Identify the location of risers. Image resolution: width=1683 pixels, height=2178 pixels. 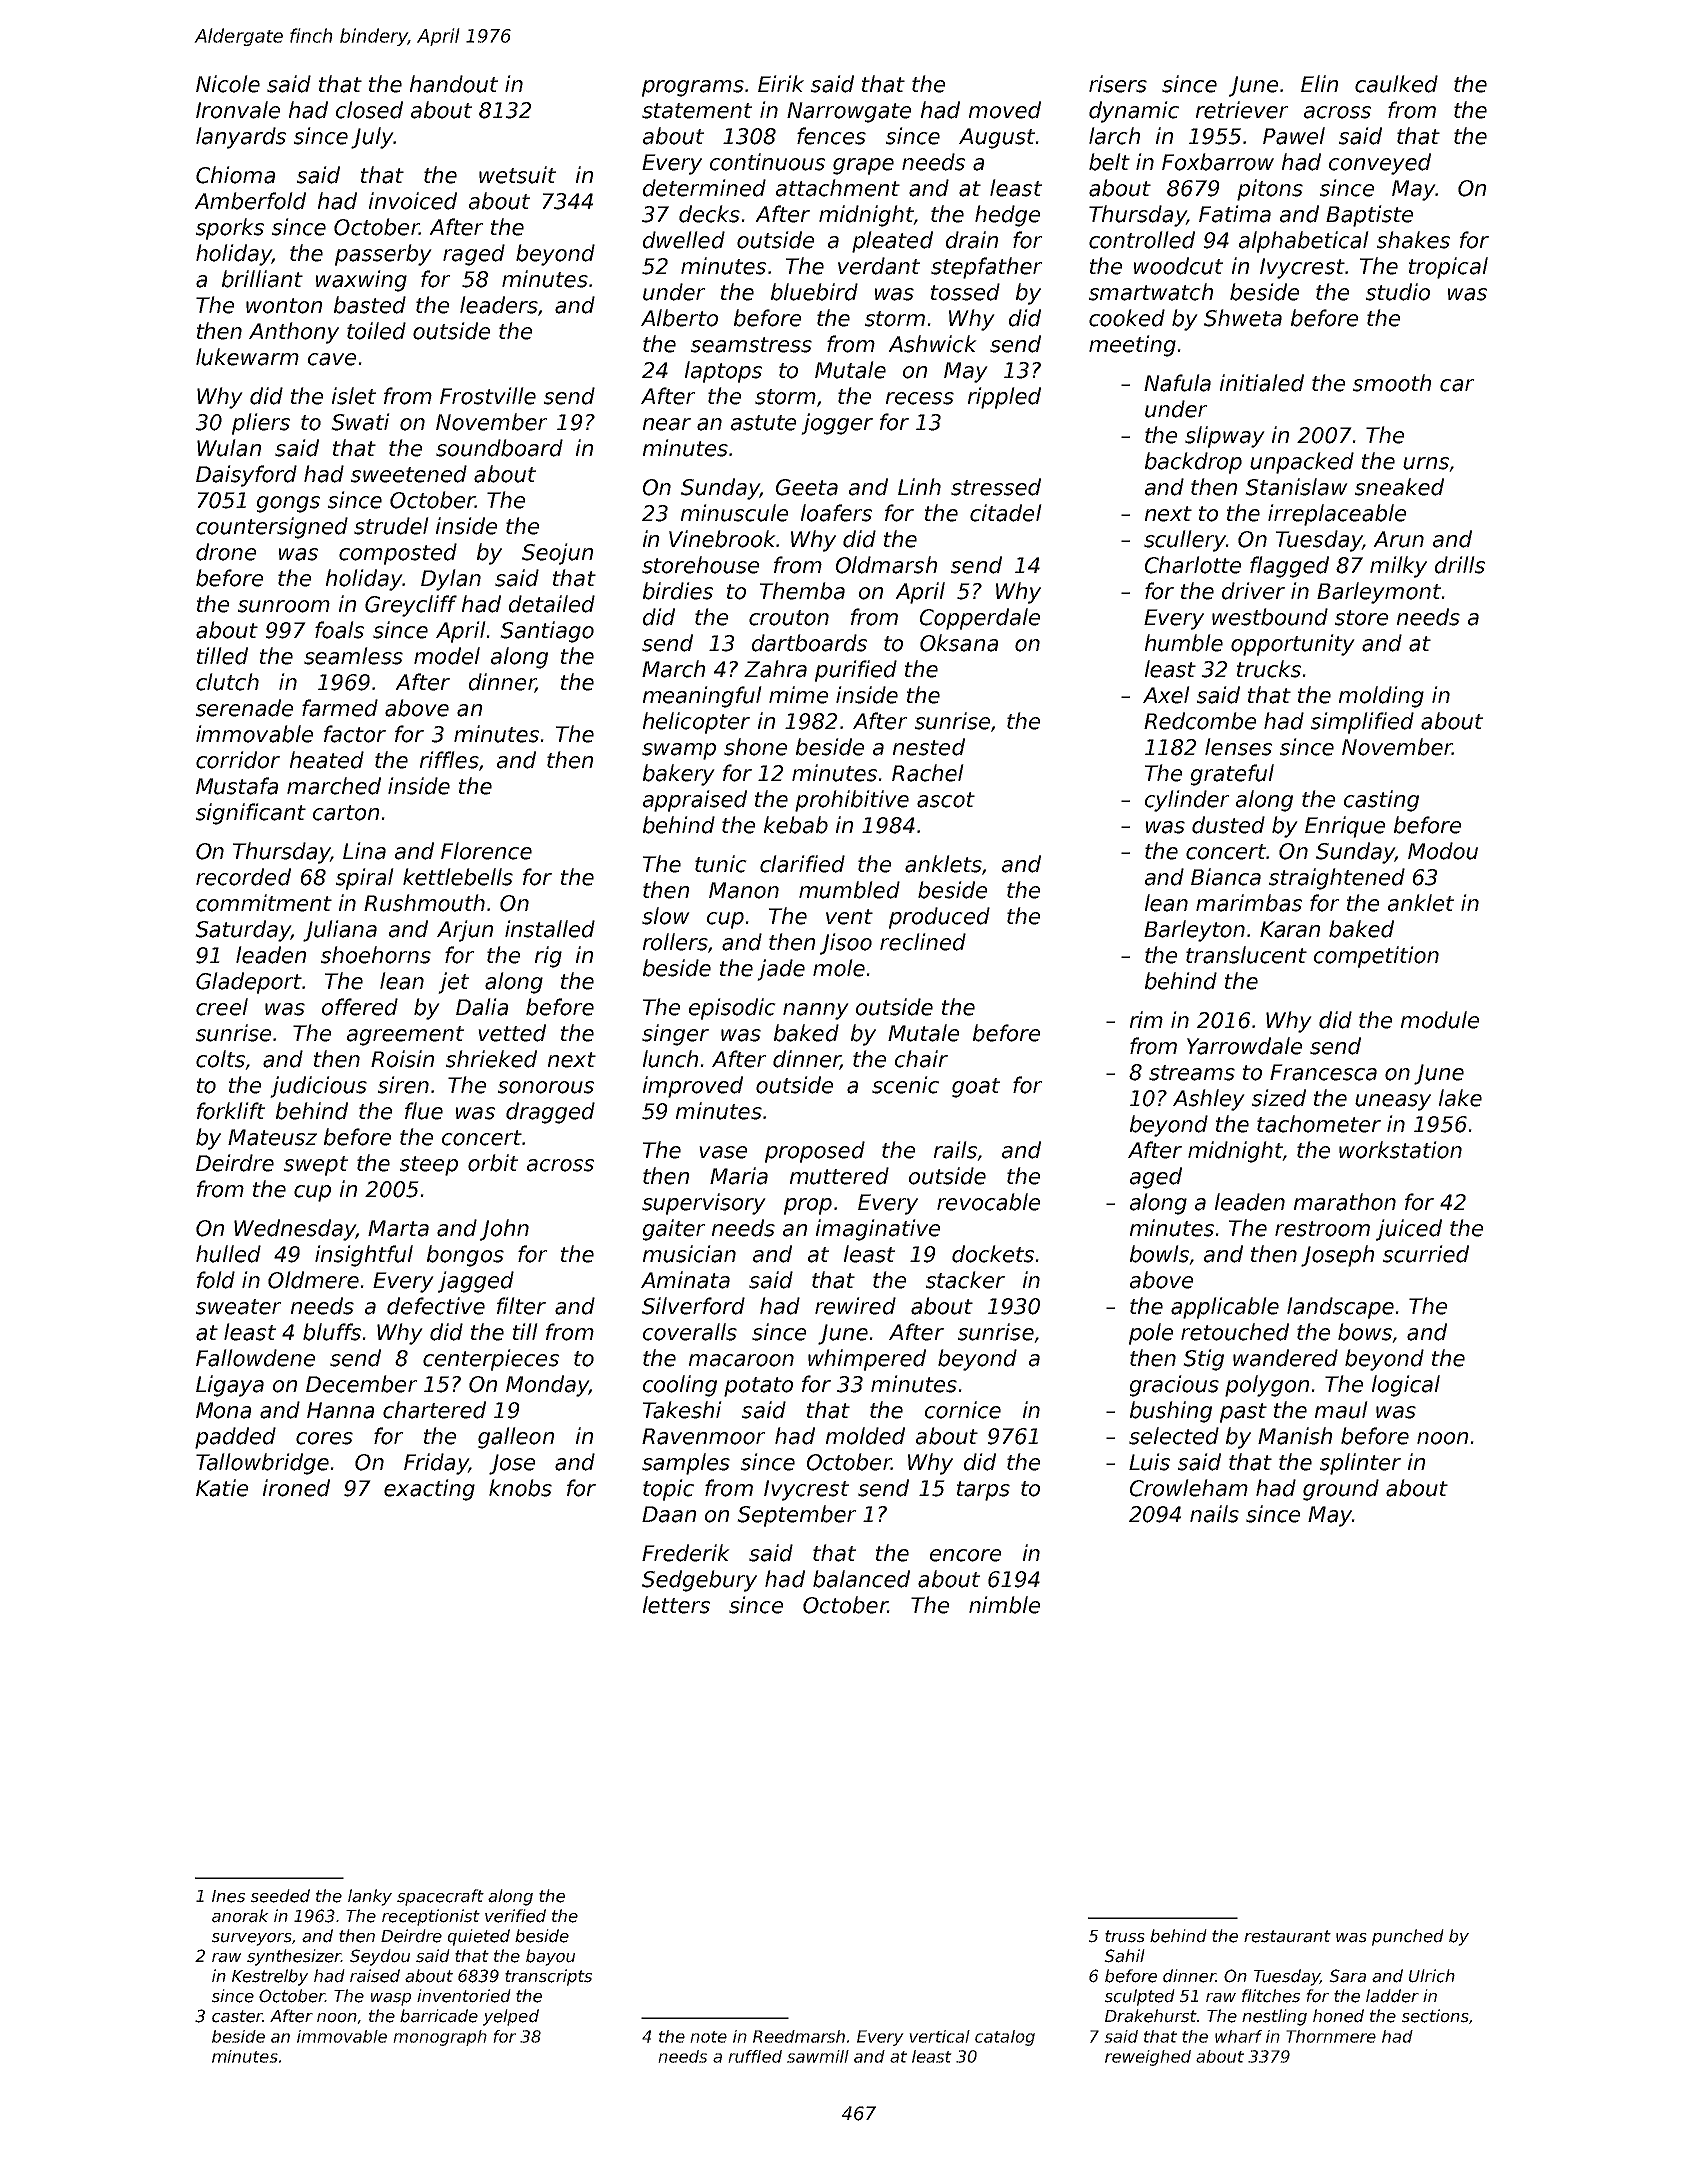
(1118, 84).
